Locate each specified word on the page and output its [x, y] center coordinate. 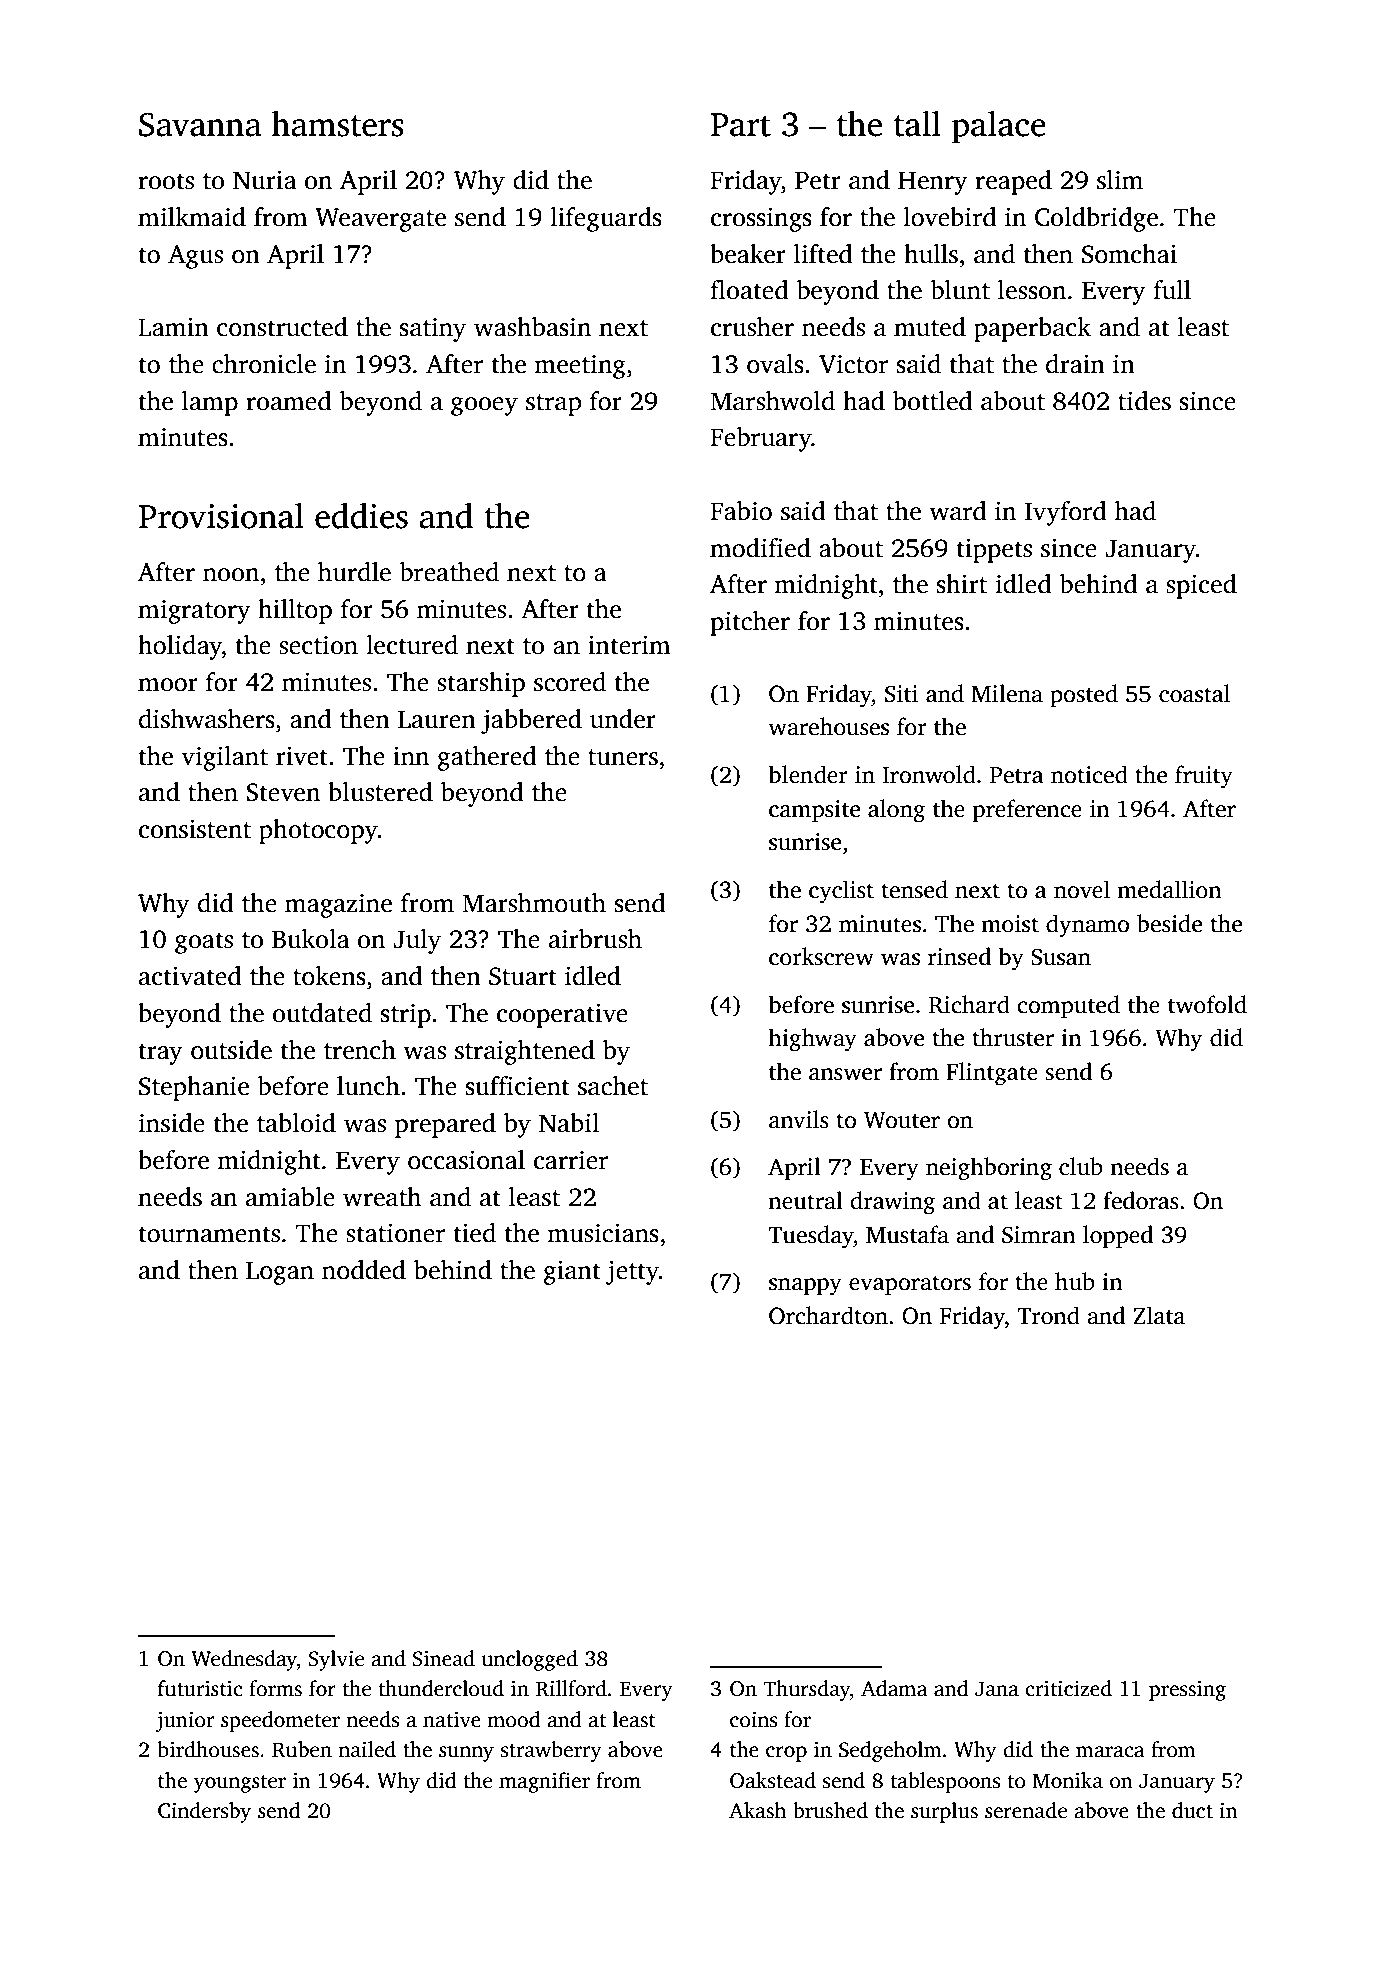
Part [741, 125]
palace [999, 127]
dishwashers [207, 719]
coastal [1194, 693]
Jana [997, 1689]
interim [629, 645]
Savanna [200, 125]
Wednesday [244, 1660]
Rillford [571, 1688]
